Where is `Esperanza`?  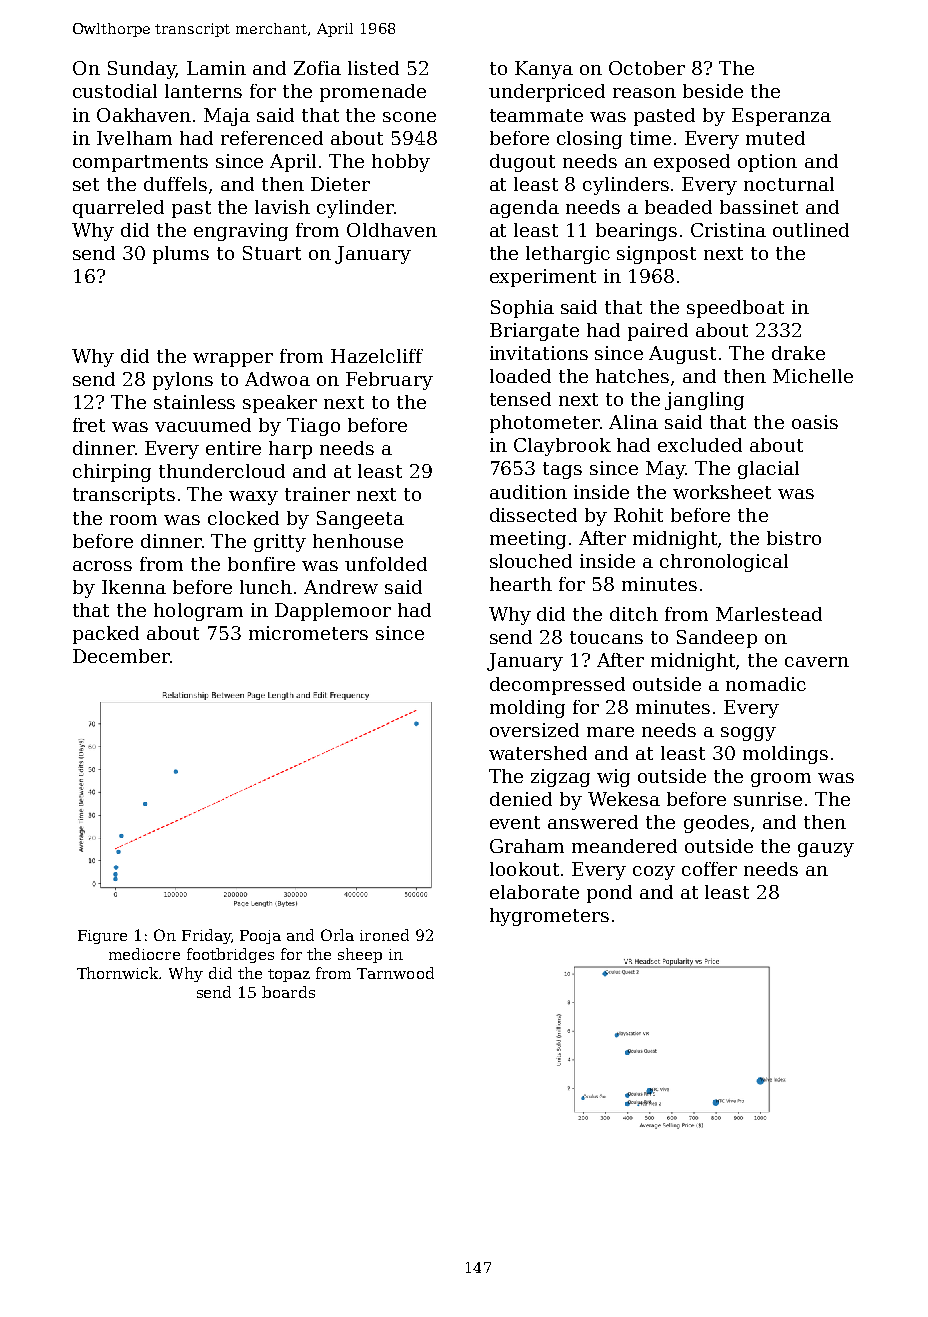 Esperanza is located at coordinates (781, 117).
